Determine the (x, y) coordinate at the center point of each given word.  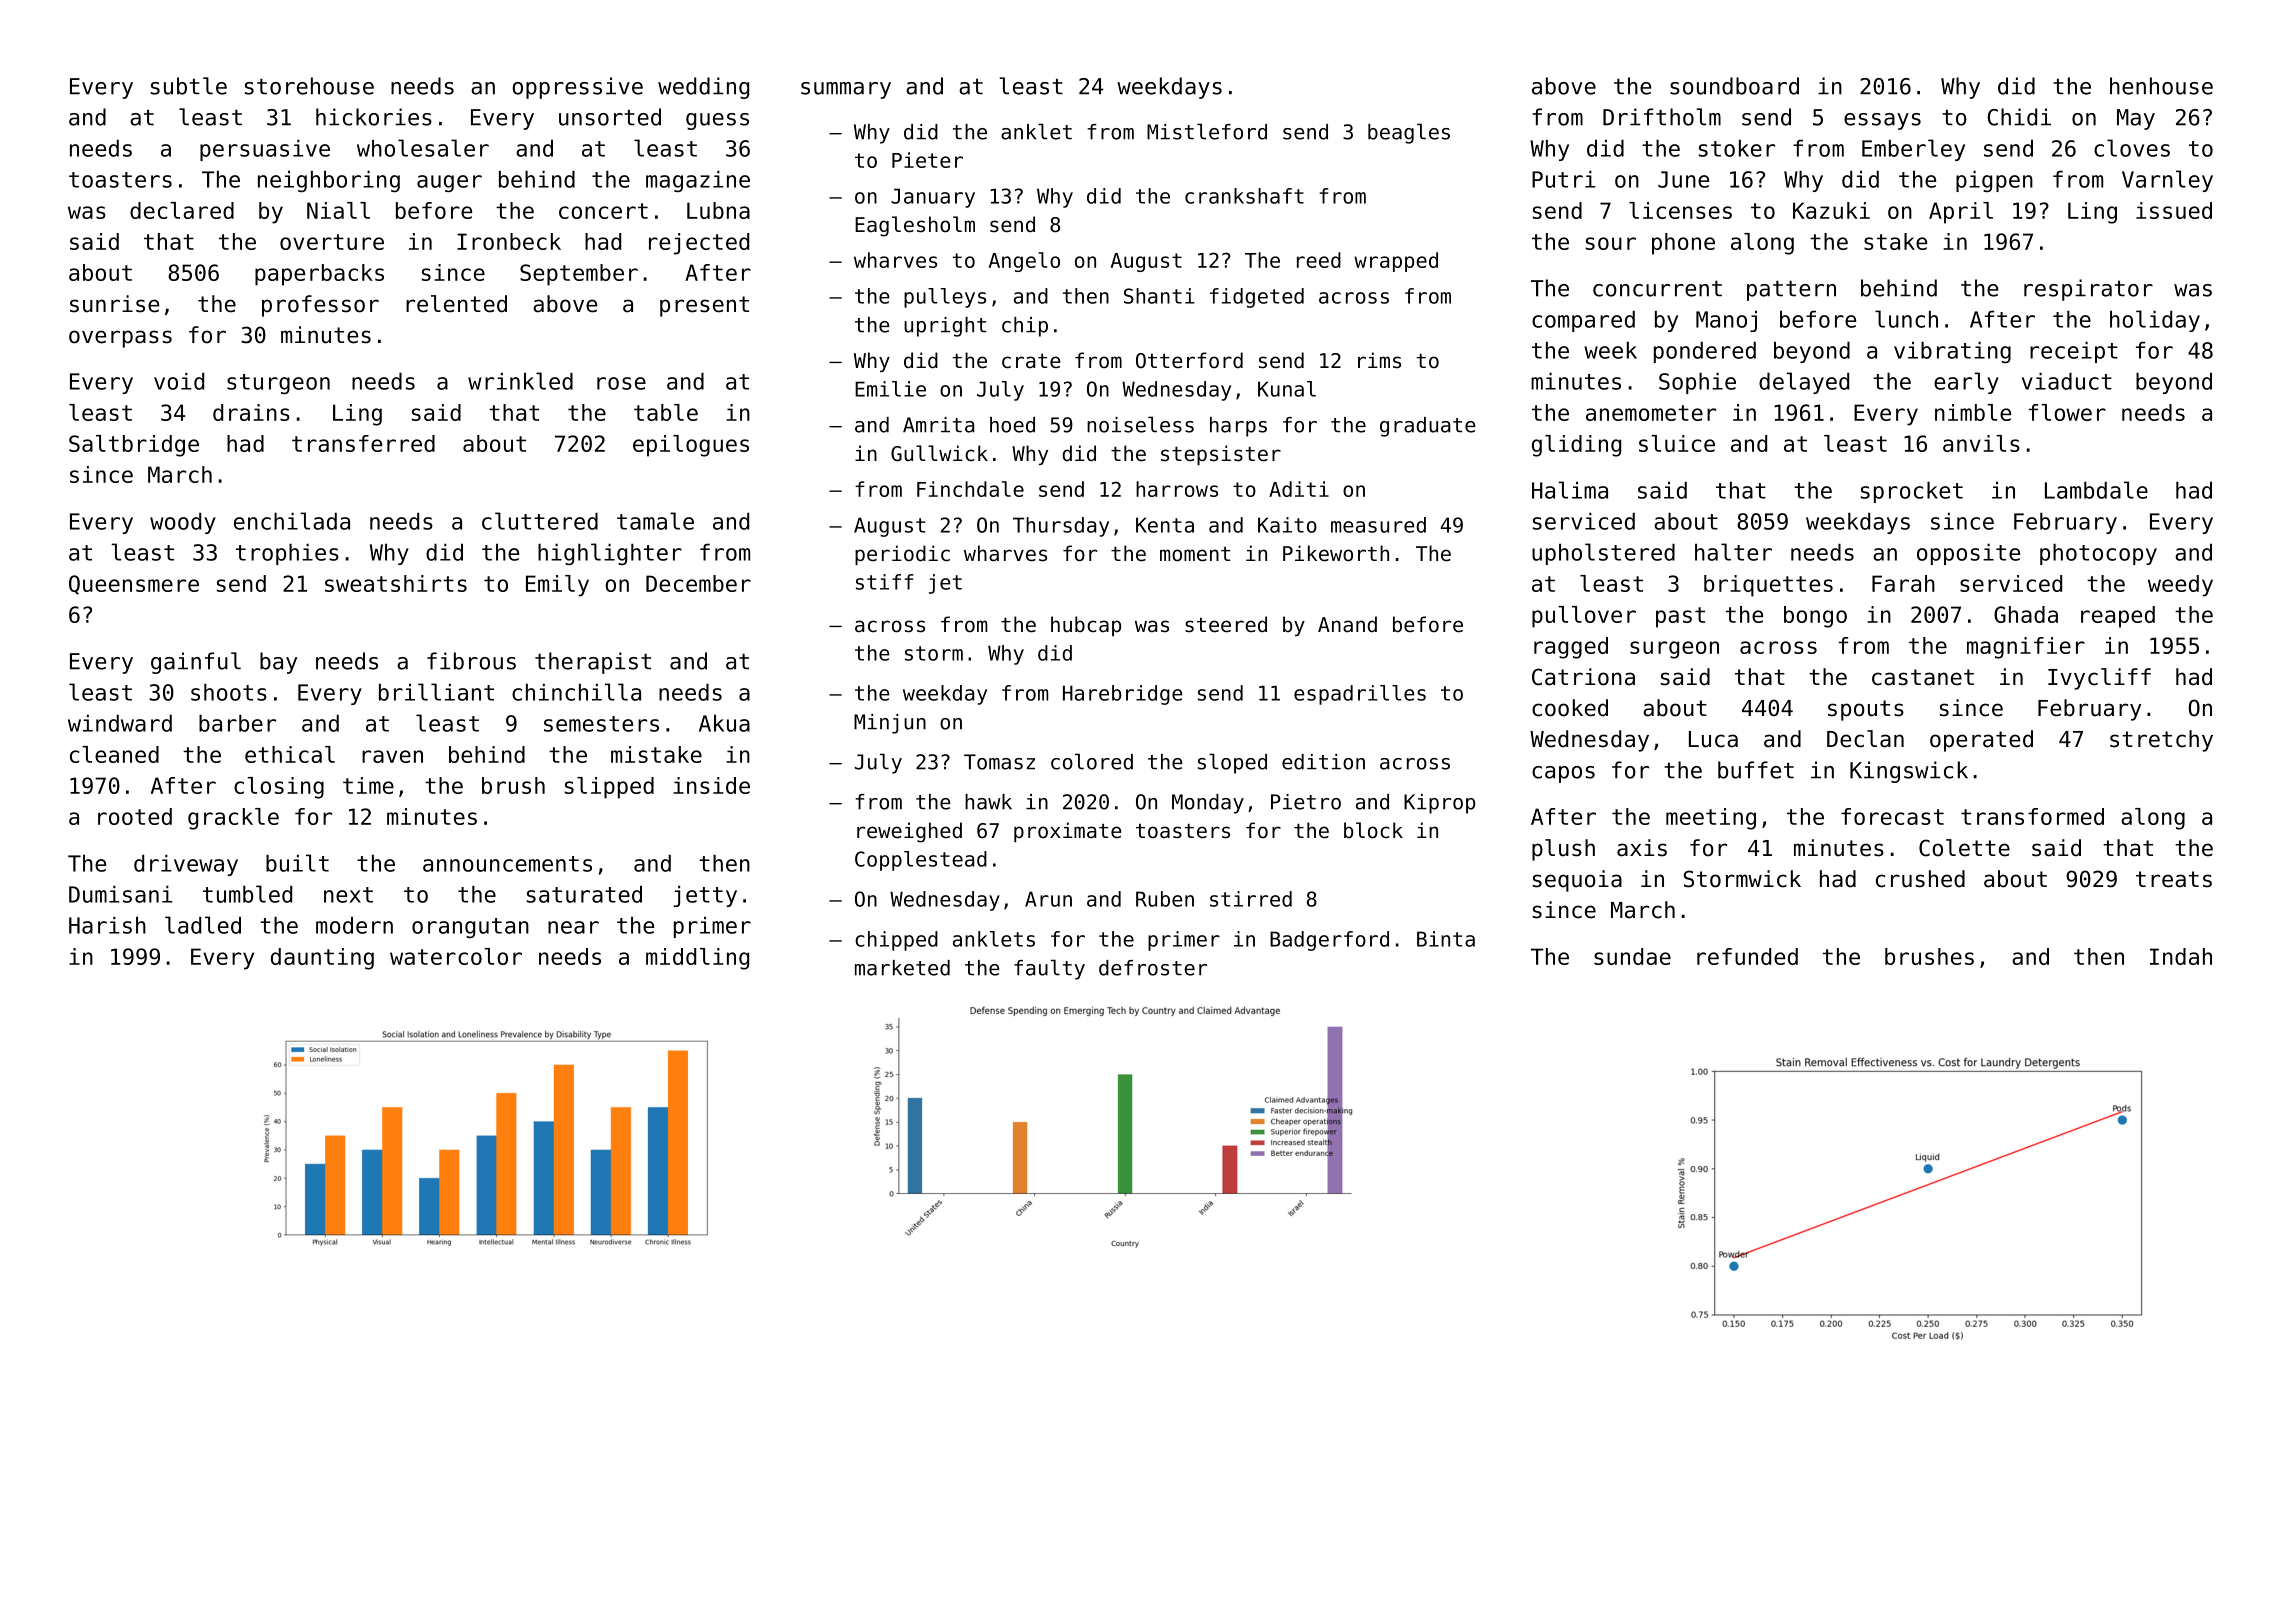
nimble (1973, 412)
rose (621, 383)
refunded (1747, 956)
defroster (1153, 968)
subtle (189, 86)
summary (846, 90)
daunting (322, 959)
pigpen (1994, 181)
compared (1583, 321)
